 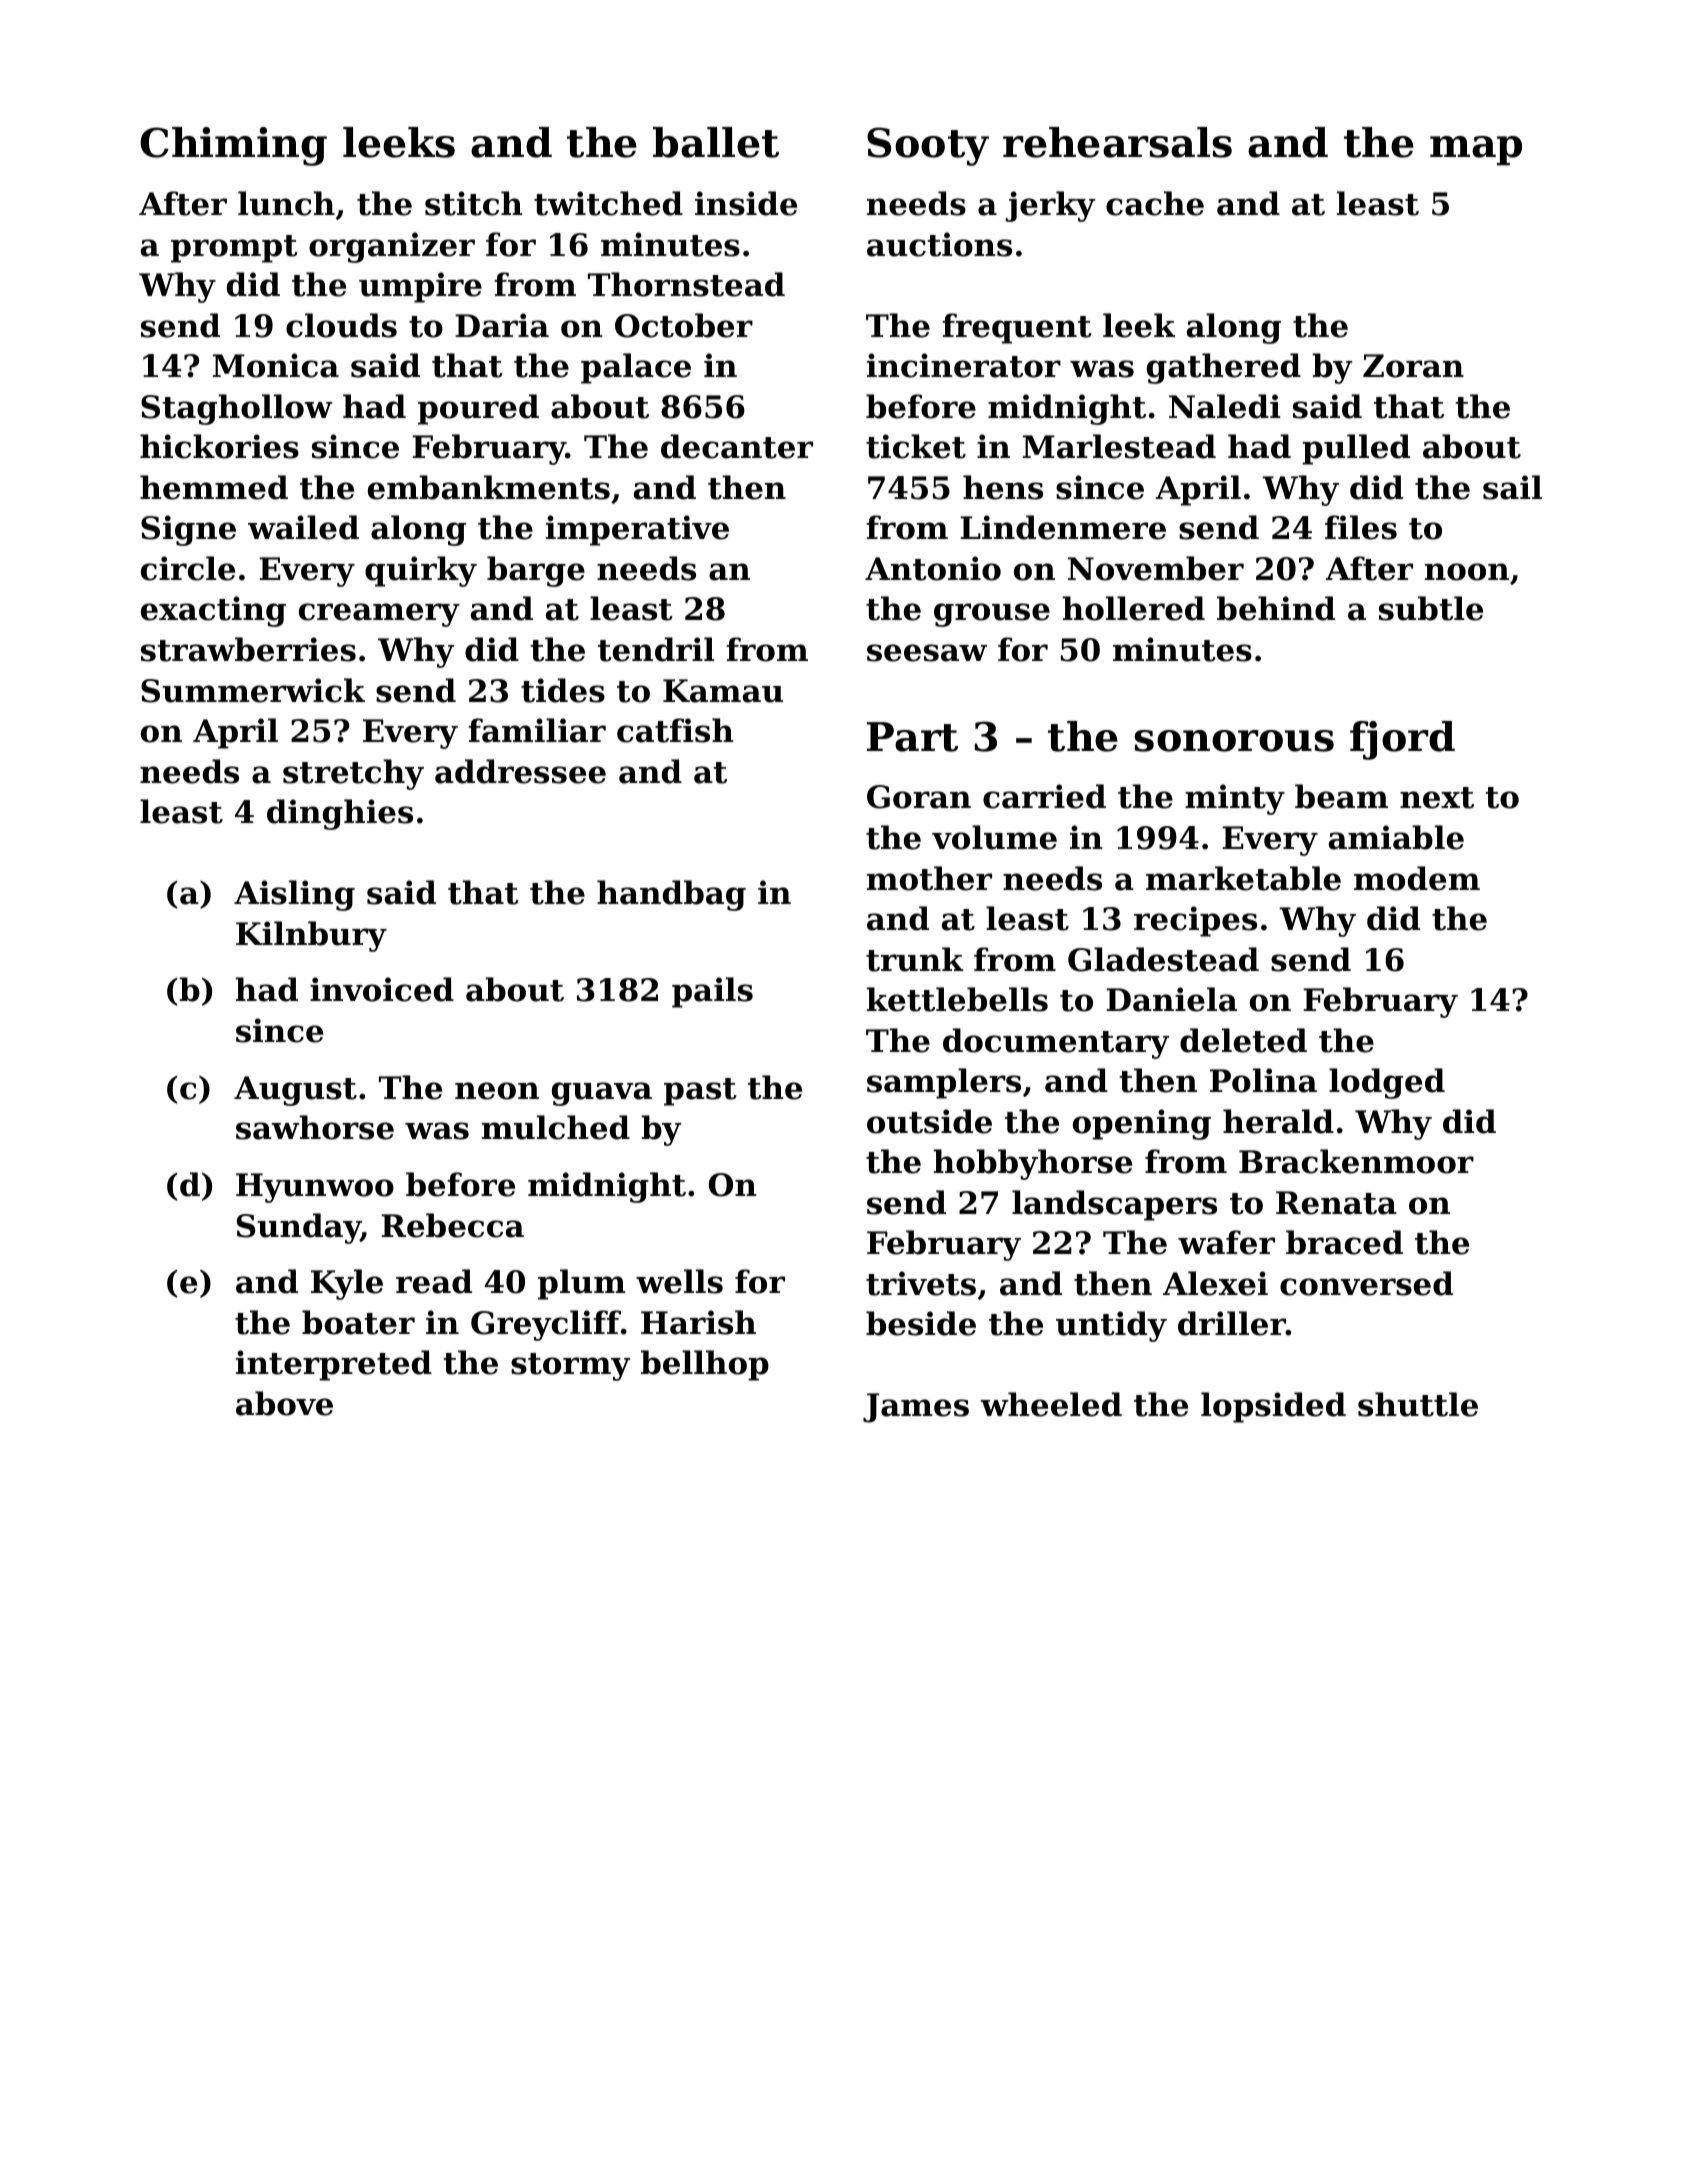 What do you see at coordinates (1063, 527) in the screenshot?
I see `Lindenmere` at bounding box center [1063, 527].
